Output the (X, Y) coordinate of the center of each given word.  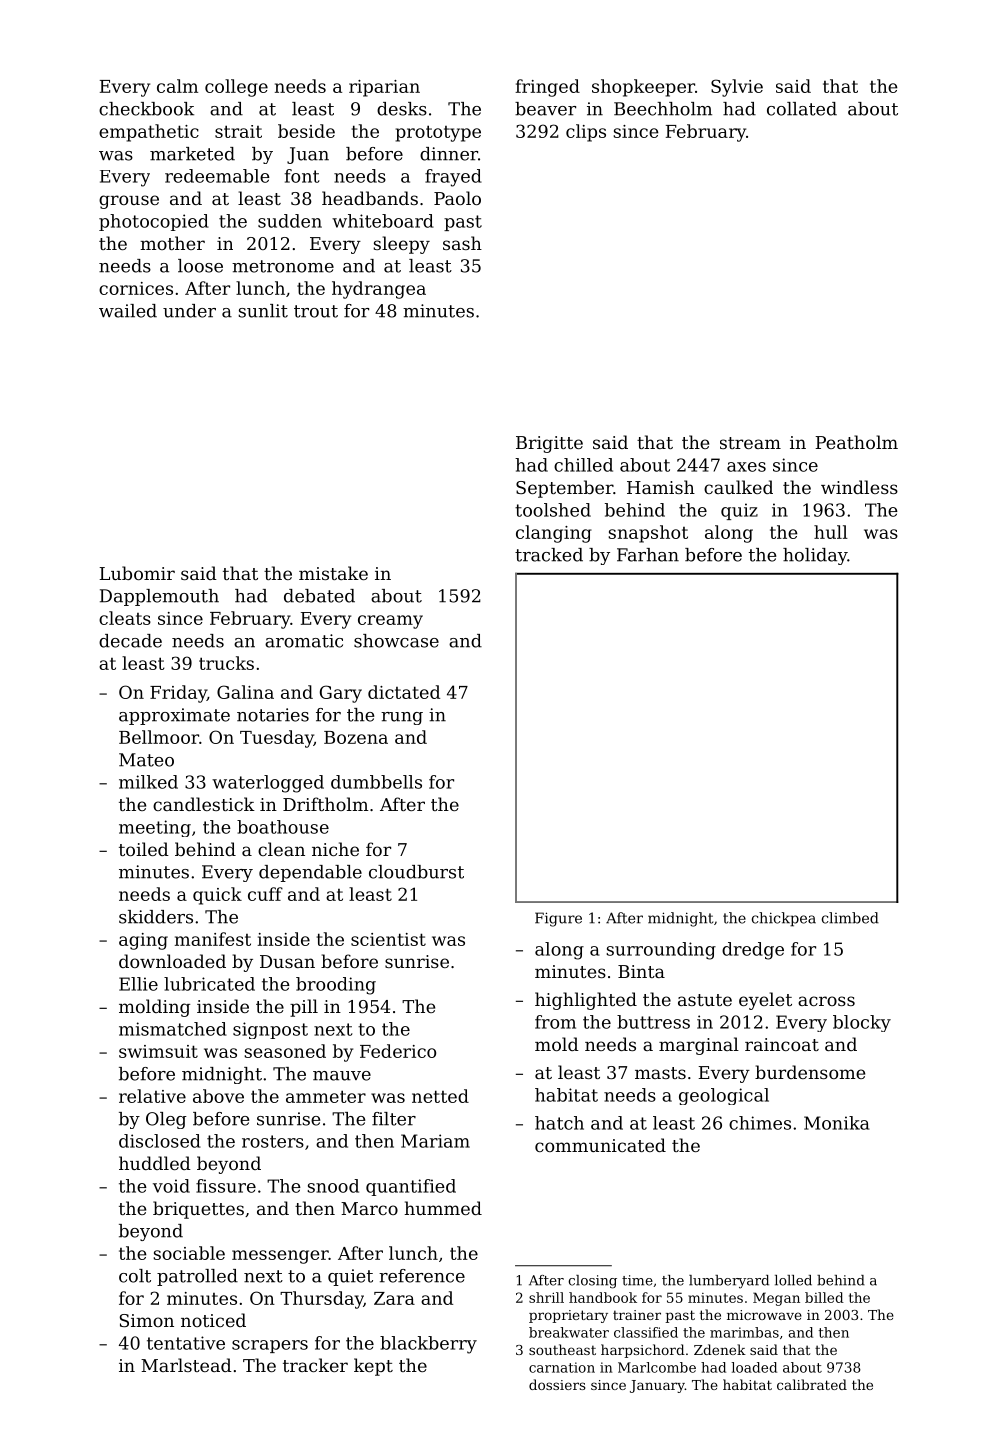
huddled (155, 1163)
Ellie (138, 984)
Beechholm (663, 109)
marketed (192, 154)
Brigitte (549, 444)
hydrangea (379, 290)
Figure (558, 919)
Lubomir (137, 573)
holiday (815, 556)
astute (705, 1000)
